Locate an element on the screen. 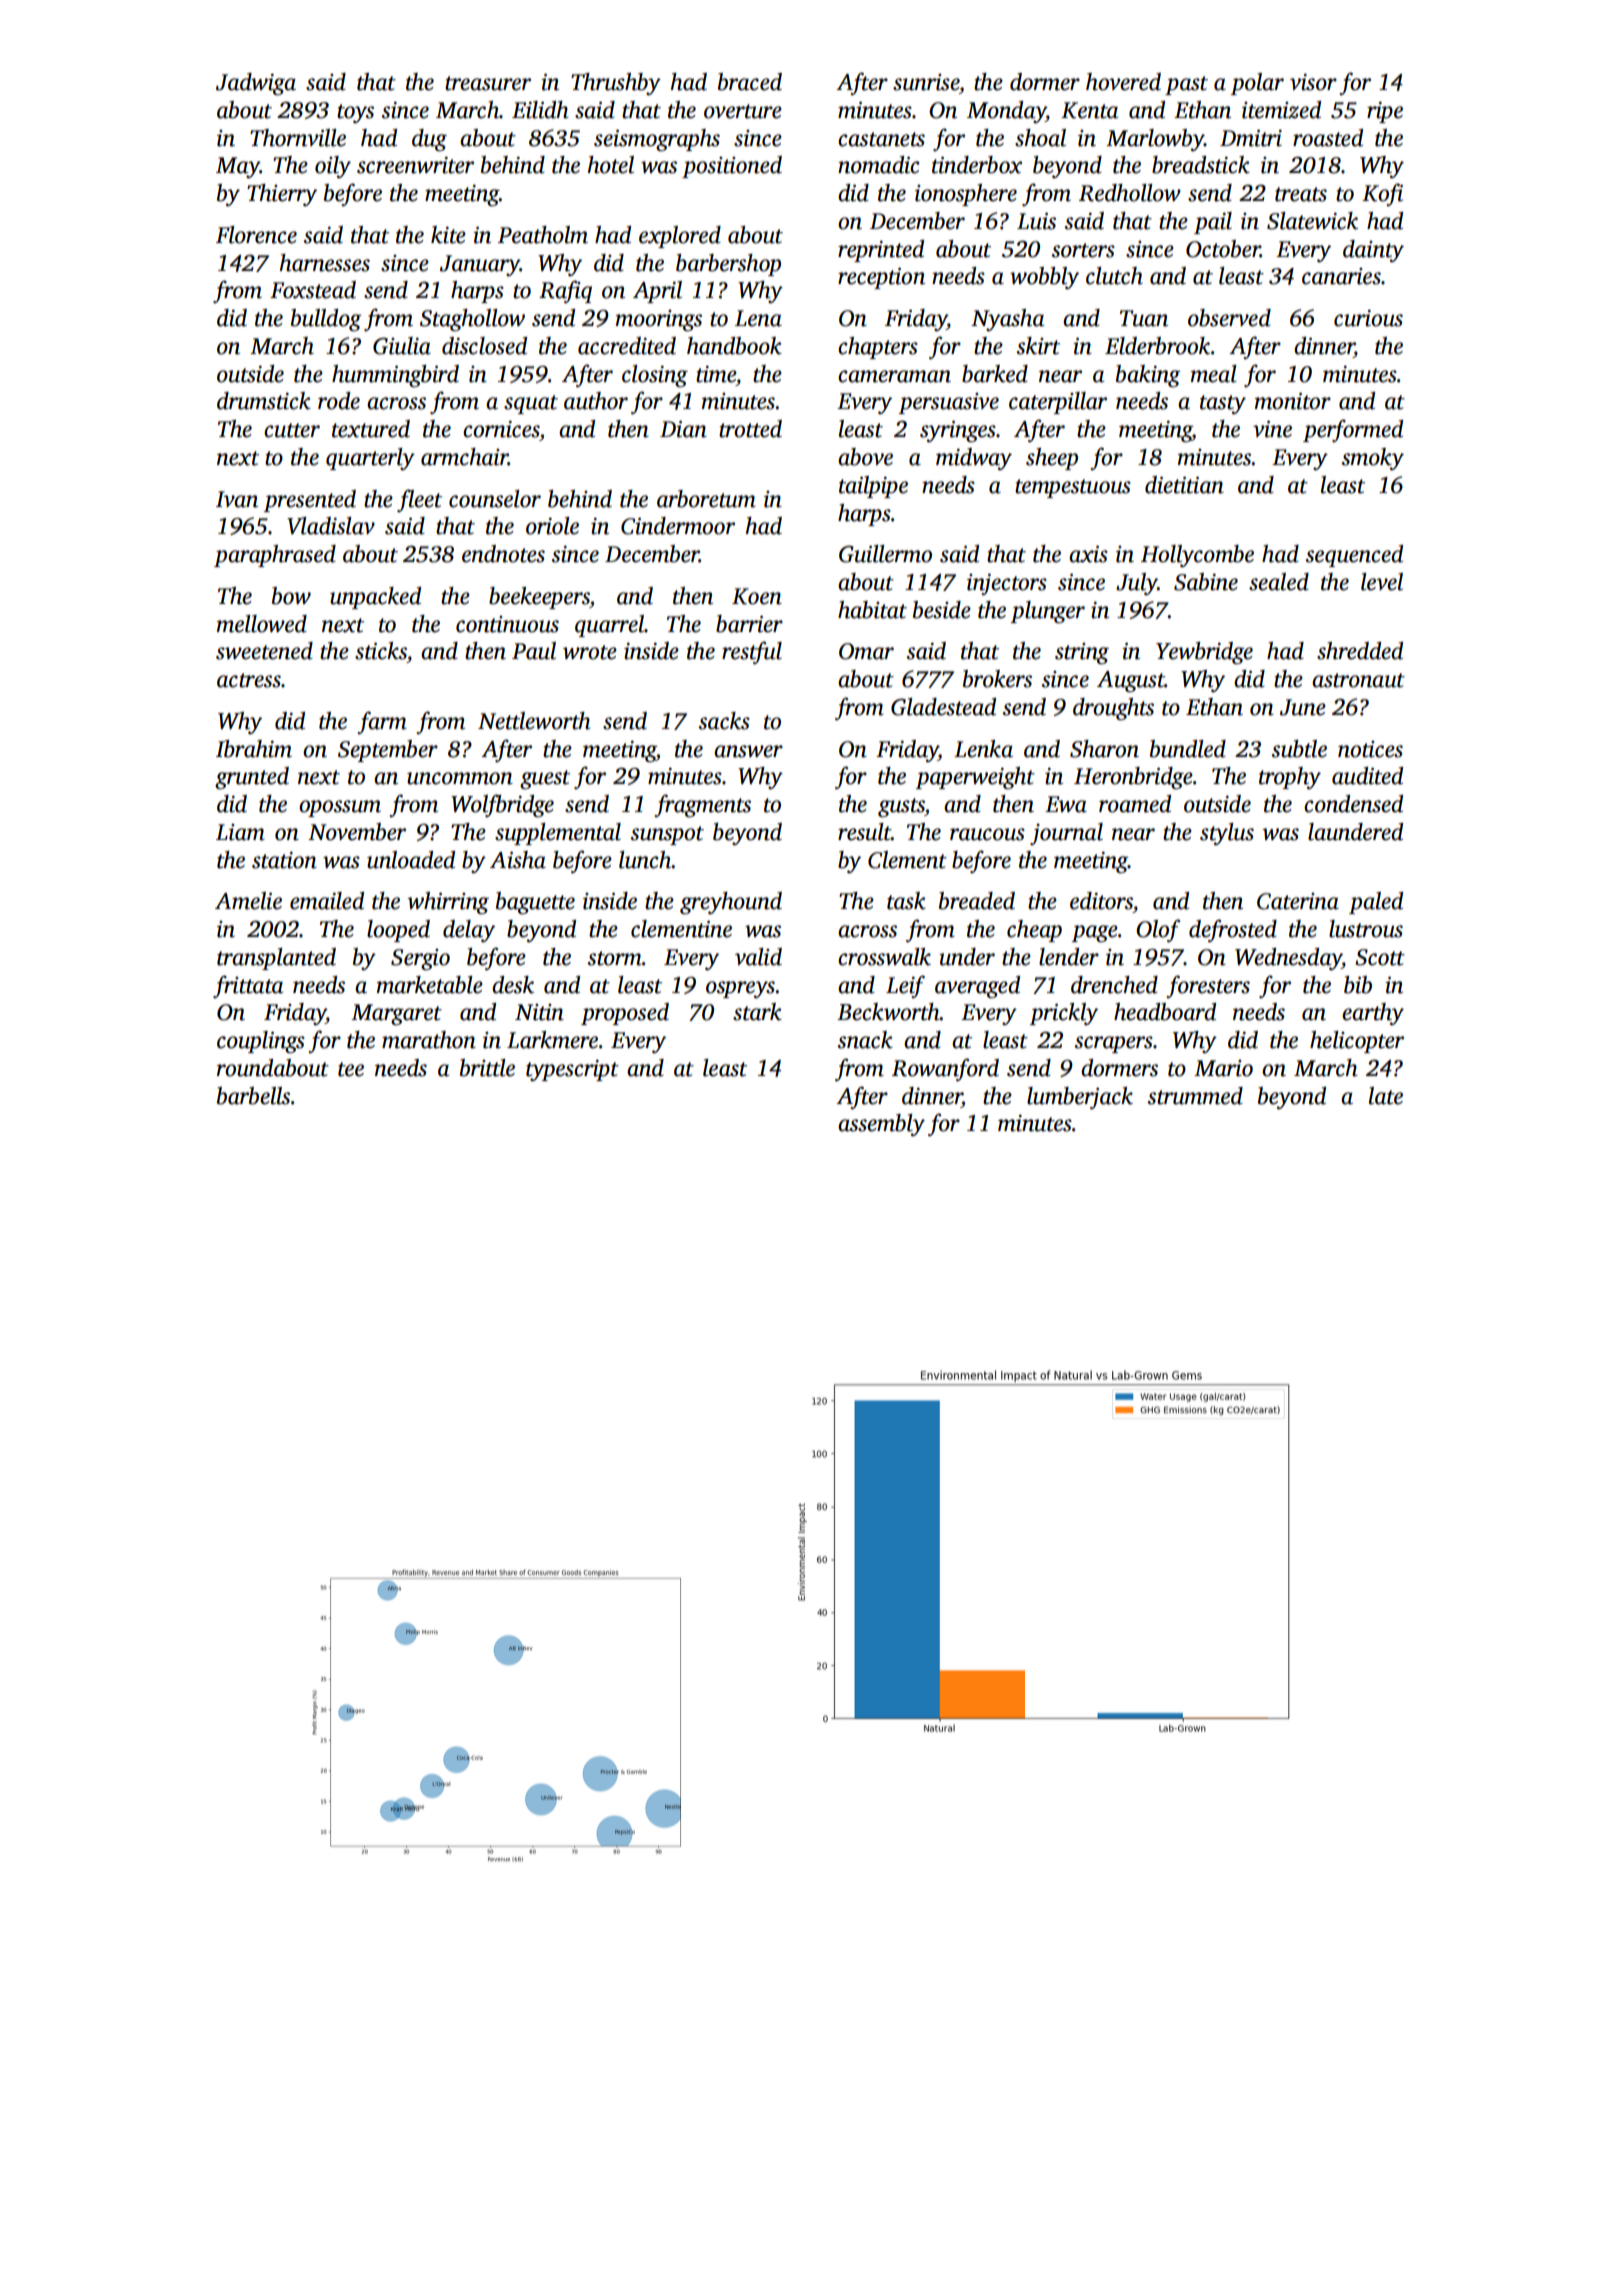 This screenshot has height=2292, width=1620. subtle is located at coordinates (1299, 749).
